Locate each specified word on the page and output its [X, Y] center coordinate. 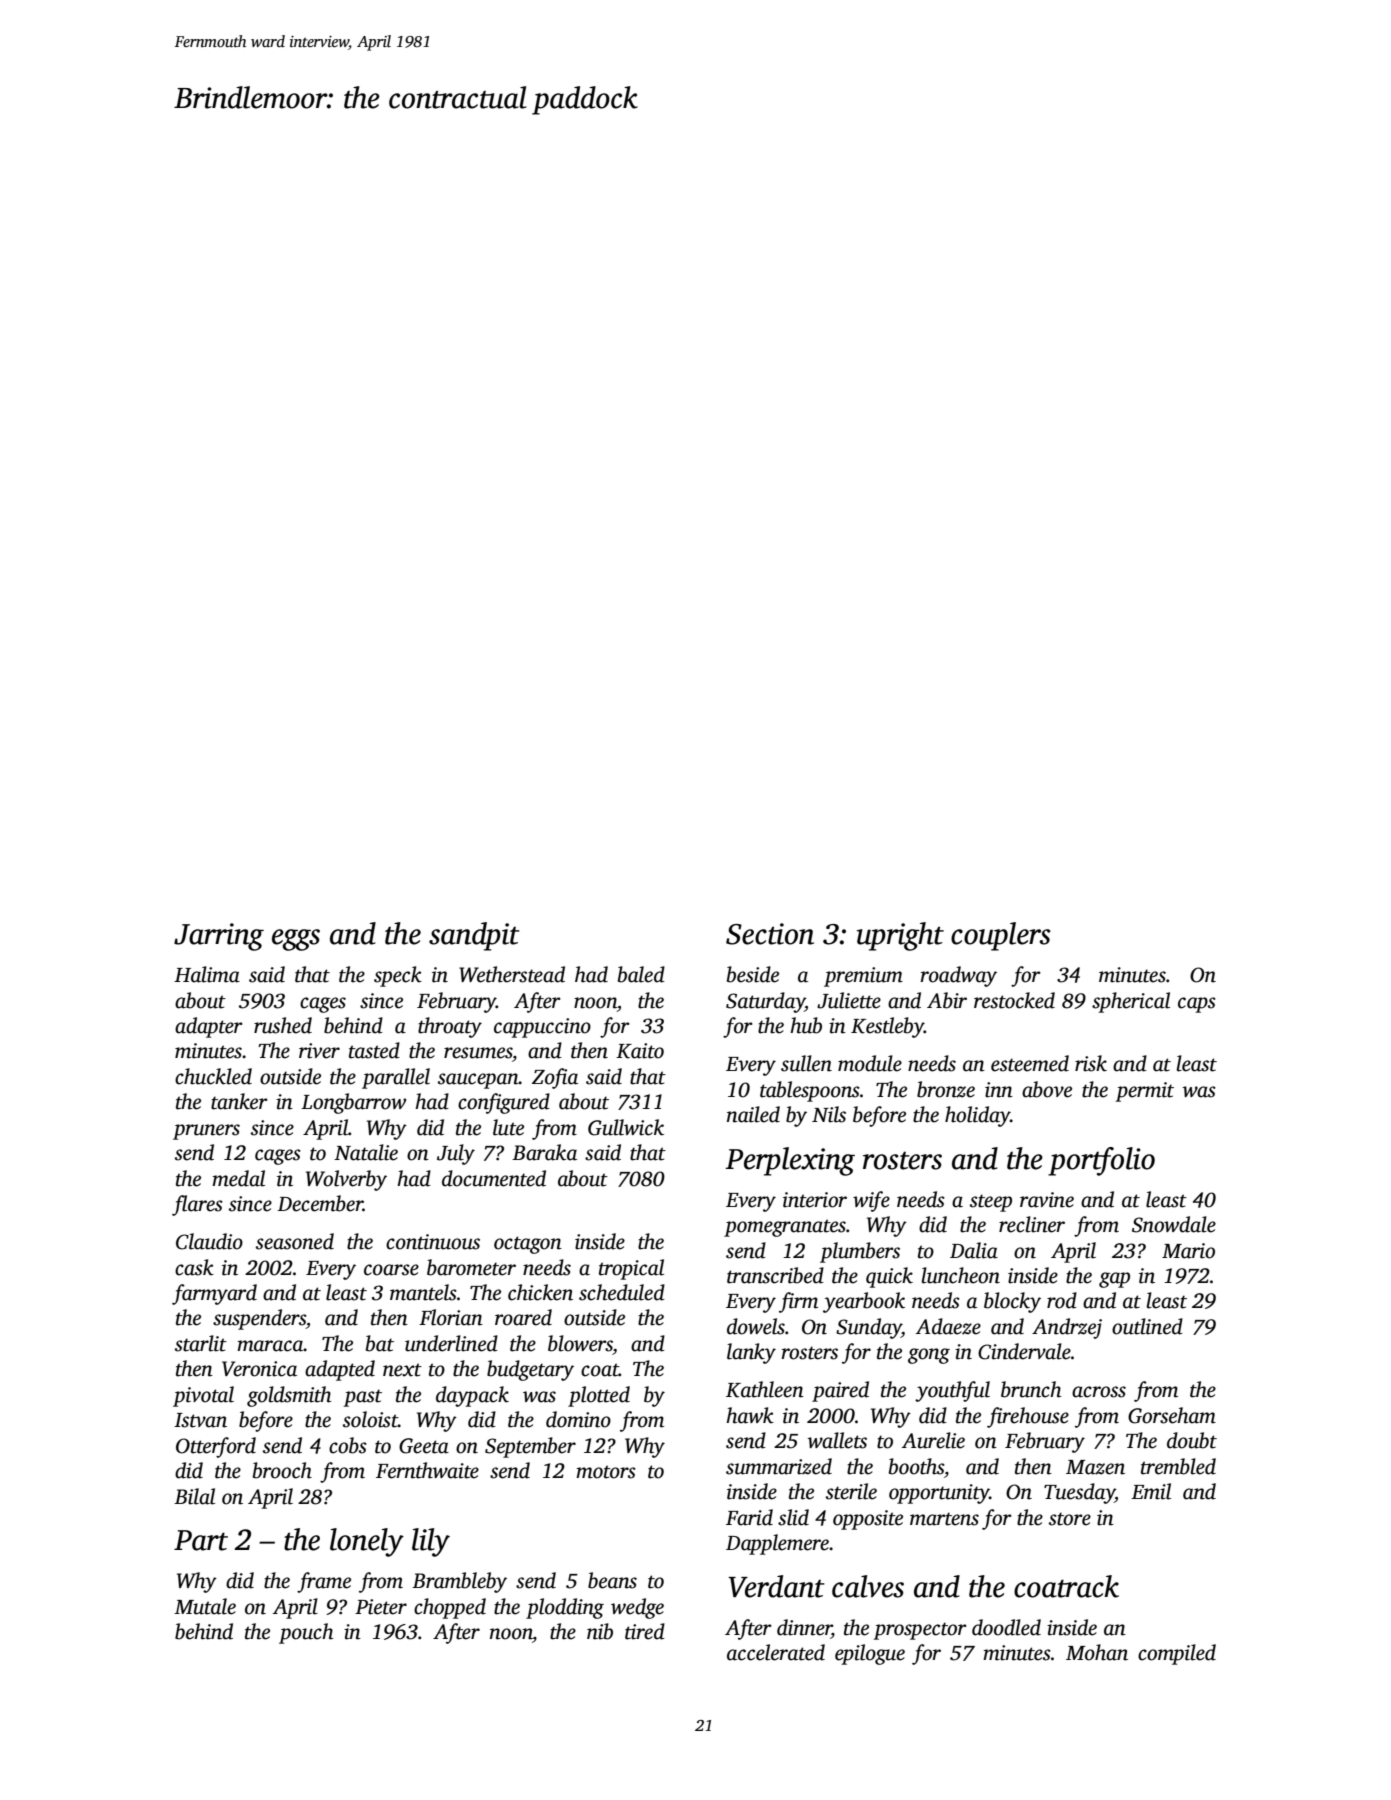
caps [1197, 1005]
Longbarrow [353, 1103]
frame [324, 1582]
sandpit [474, 936]
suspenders [259, 1319]
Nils [829, 1114]
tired [645, 1631]
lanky [751, 1353]
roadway [958, 976]
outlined [1147, 1326]
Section [770, 934]
